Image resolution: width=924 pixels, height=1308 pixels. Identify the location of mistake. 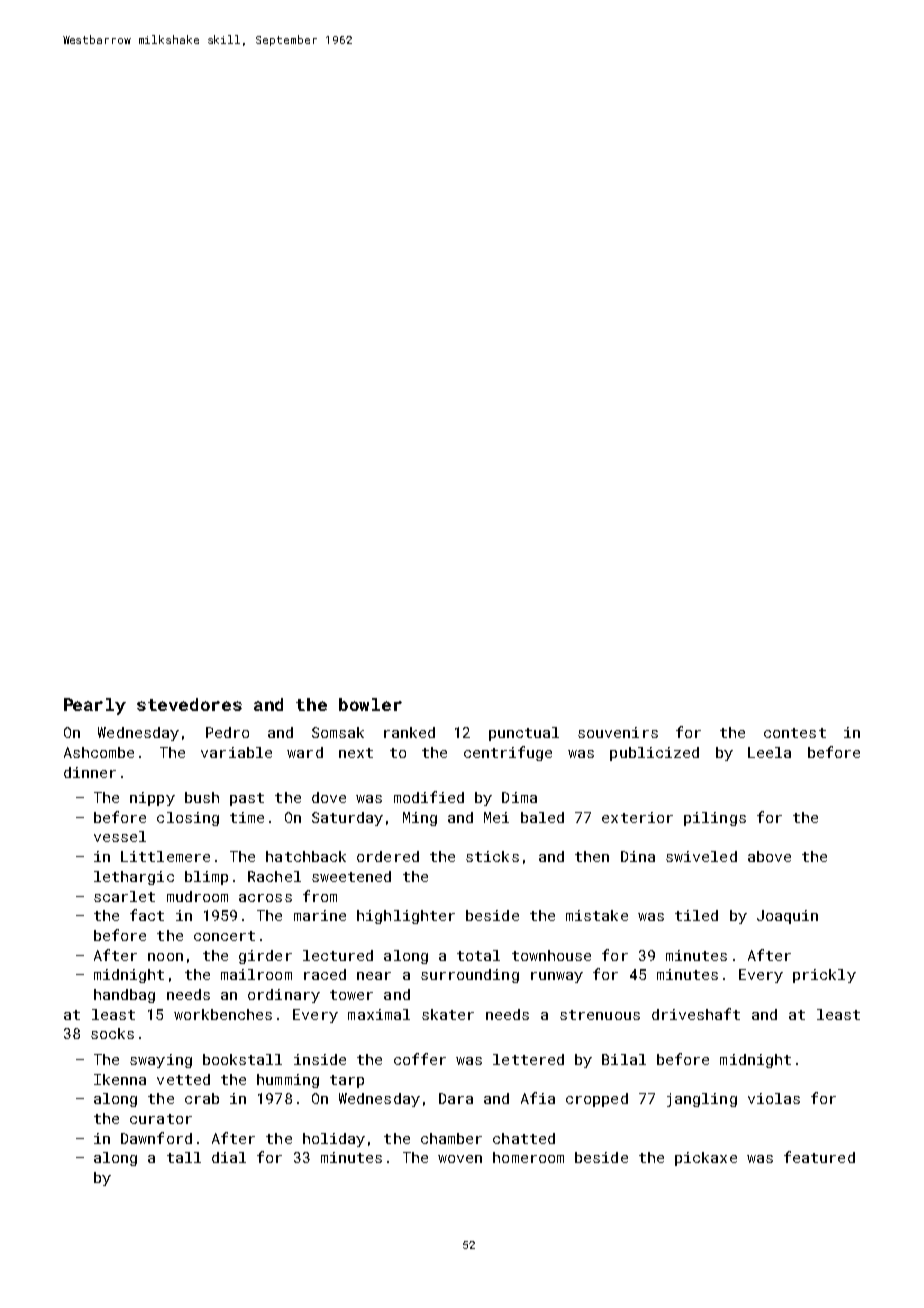
(597, 915).
